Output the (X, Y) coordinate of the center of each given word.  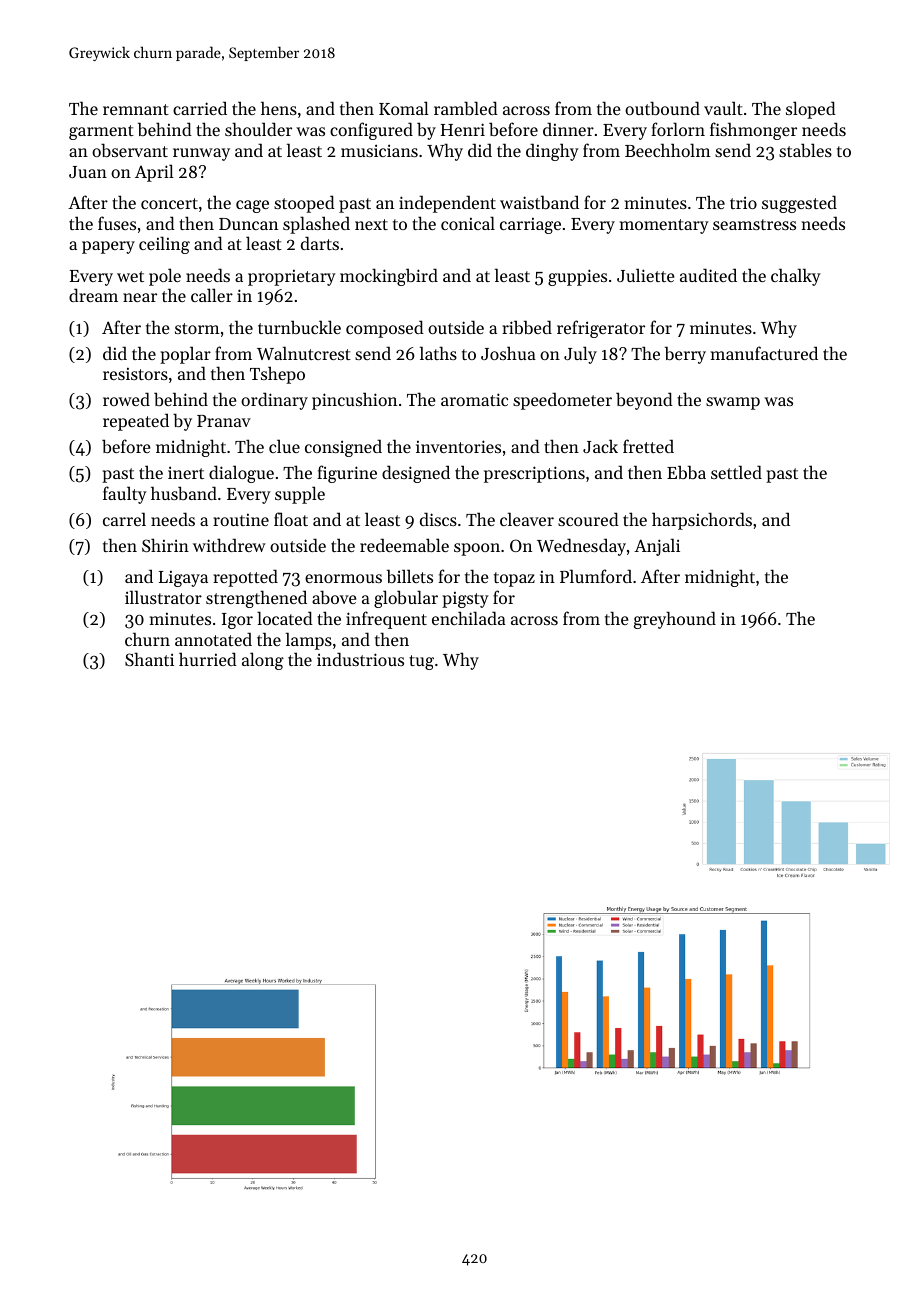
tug (421, 662)
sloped (811, 110)
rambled (466, 108)
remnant (136, 109)
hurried (208, 659)
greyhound (675, 620)
